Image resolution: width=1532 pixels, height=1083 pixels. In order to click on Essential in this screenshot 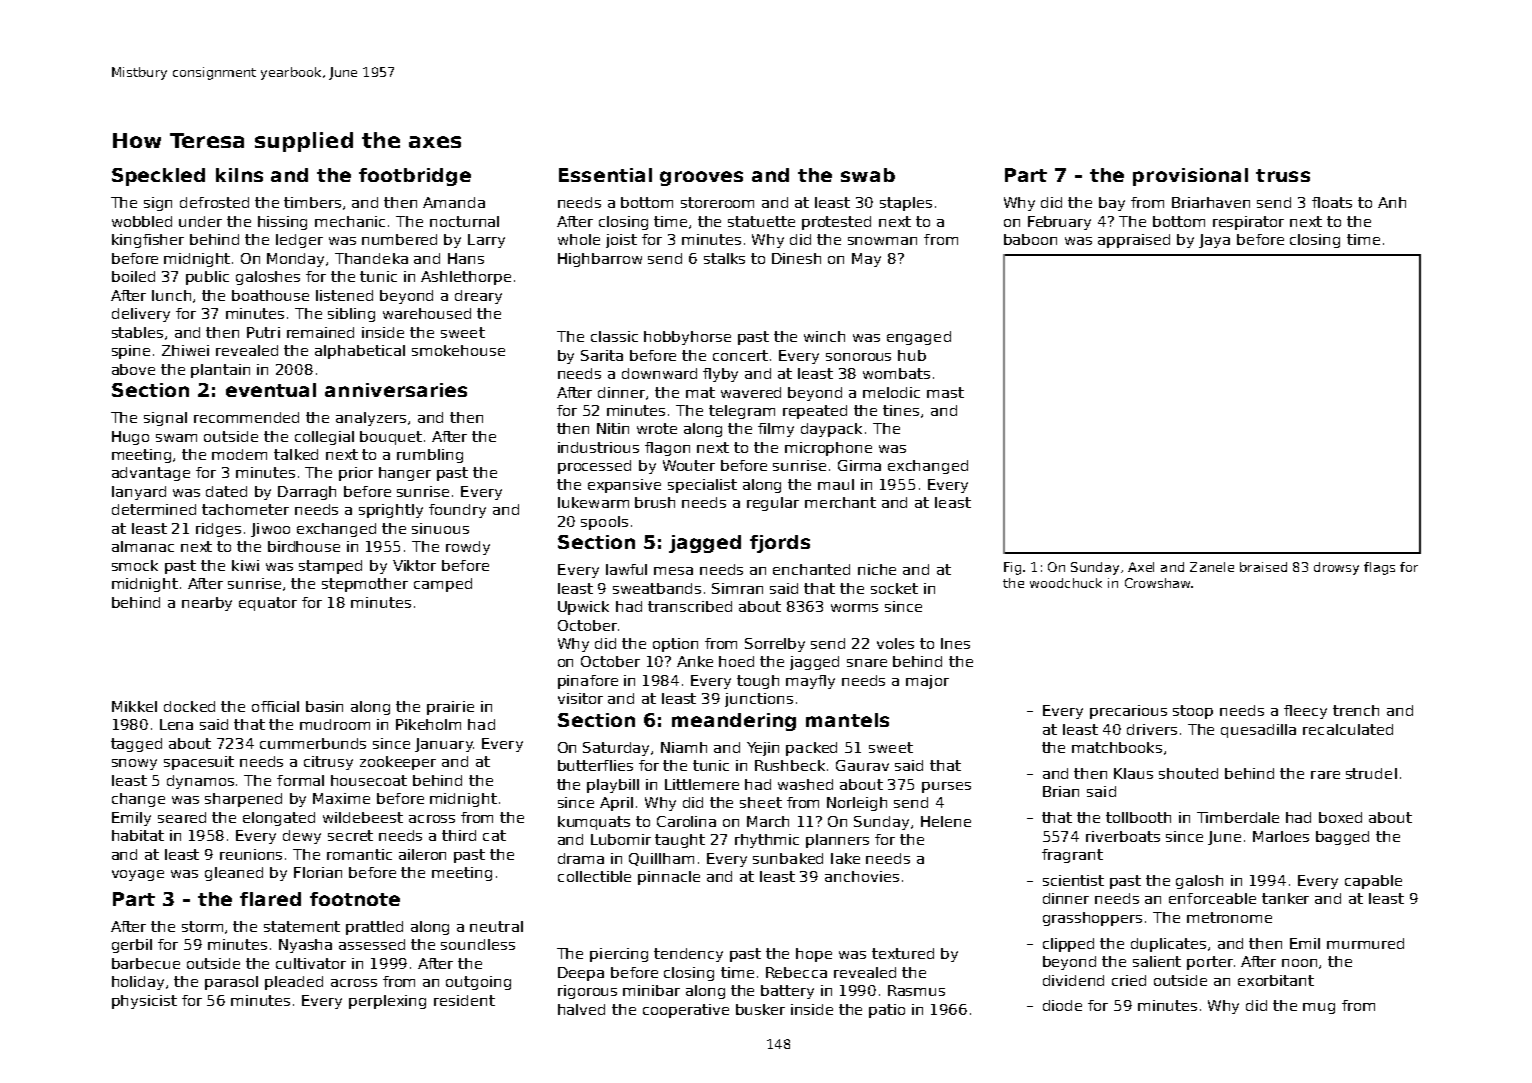, I will do `click(605, 175)`.
